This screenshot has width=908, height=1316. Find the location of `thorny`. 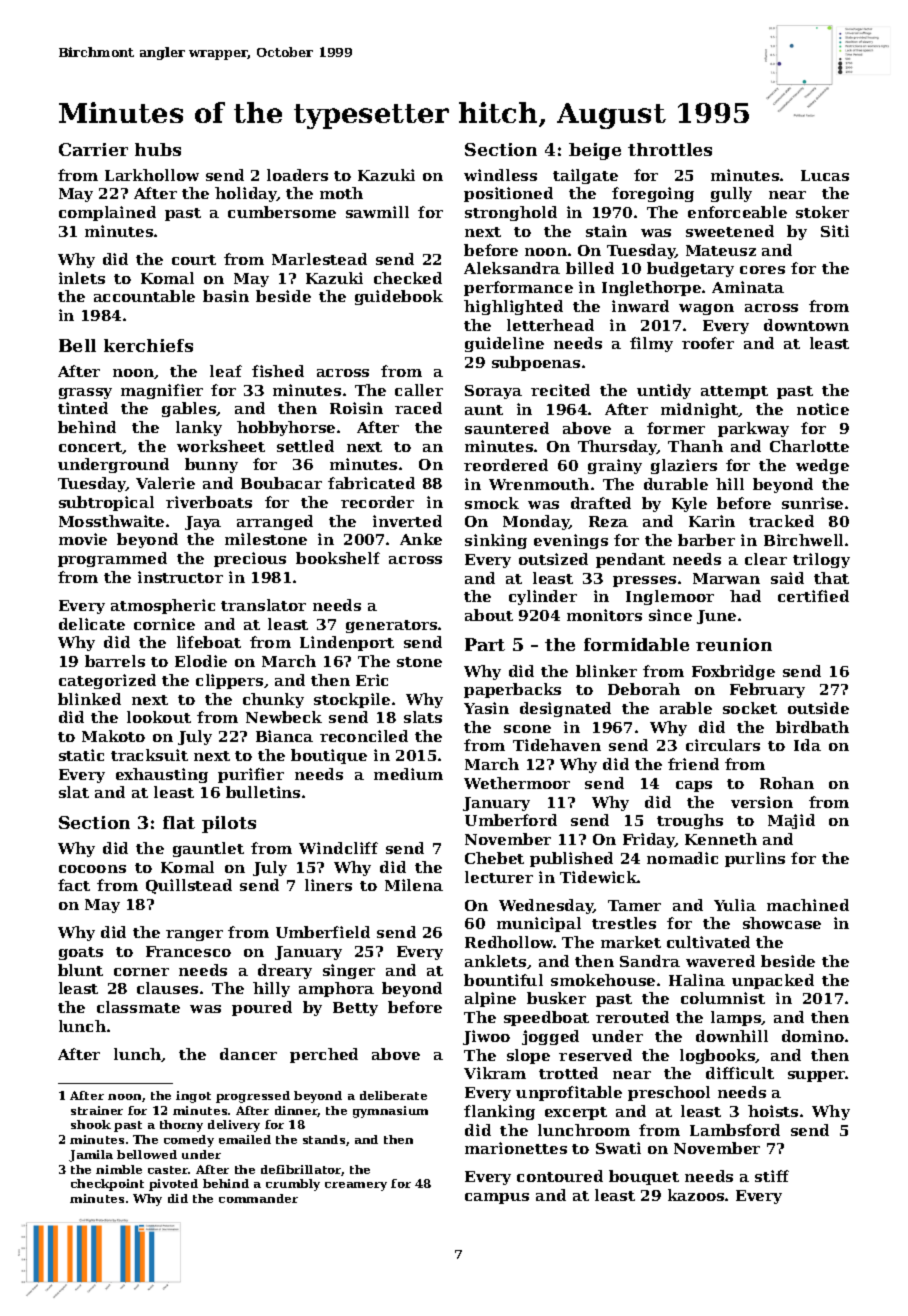

thorny is located at coordinates (181, 1126).
